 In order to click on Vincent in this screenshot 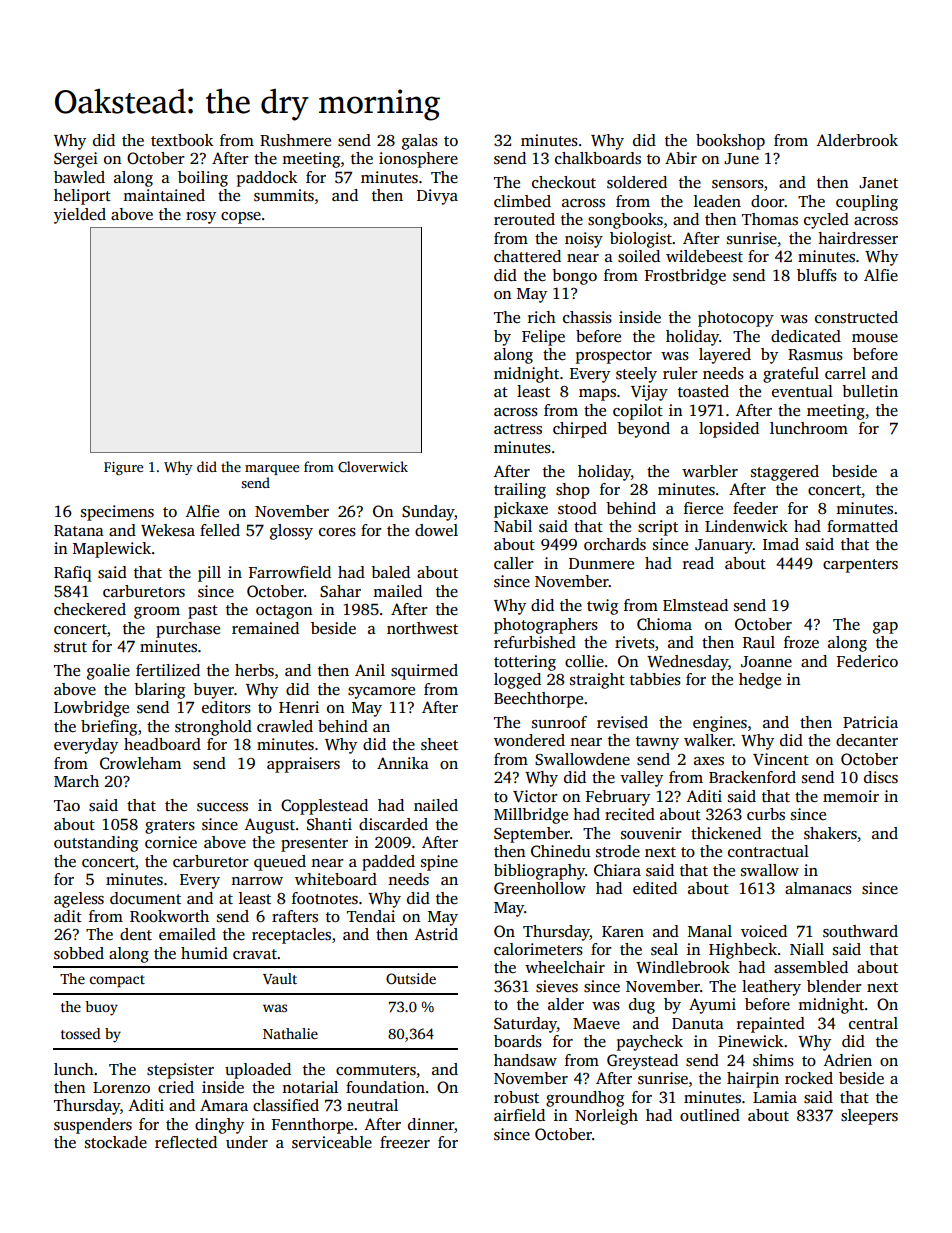, I will do `click(781, 759)`.
